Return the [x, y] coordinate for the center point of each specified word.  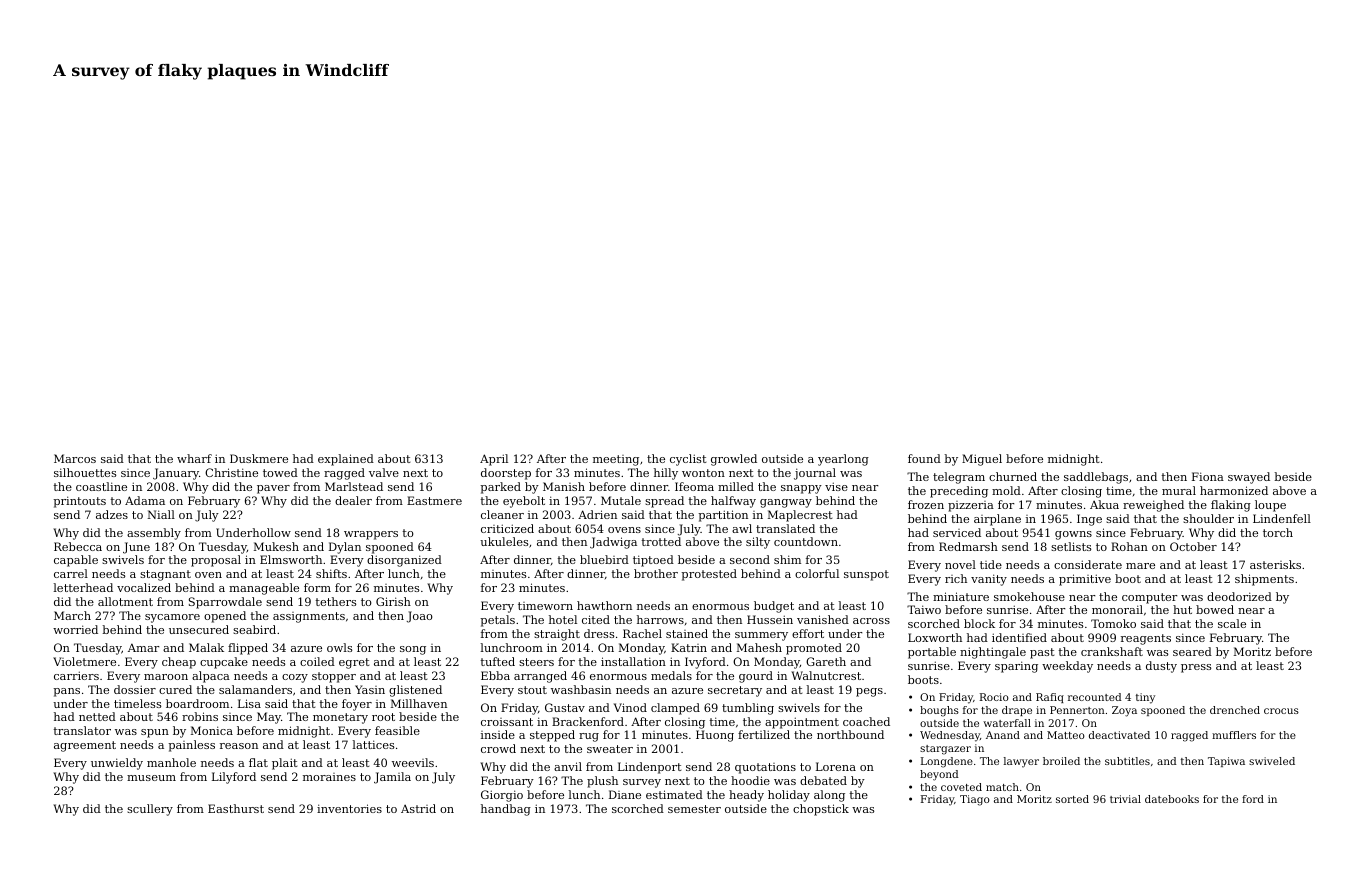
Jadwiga [613, 543]
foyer [357, 705]
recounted [1094, 697]
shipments [1264, 580]
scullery [150, 810]
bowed [1215, 609]
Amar [143, 648]
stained [687, 633]
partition [723, 516]
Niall [161, 514]
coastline [101, 486]
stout [532, 690]
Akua [1104, 504]
